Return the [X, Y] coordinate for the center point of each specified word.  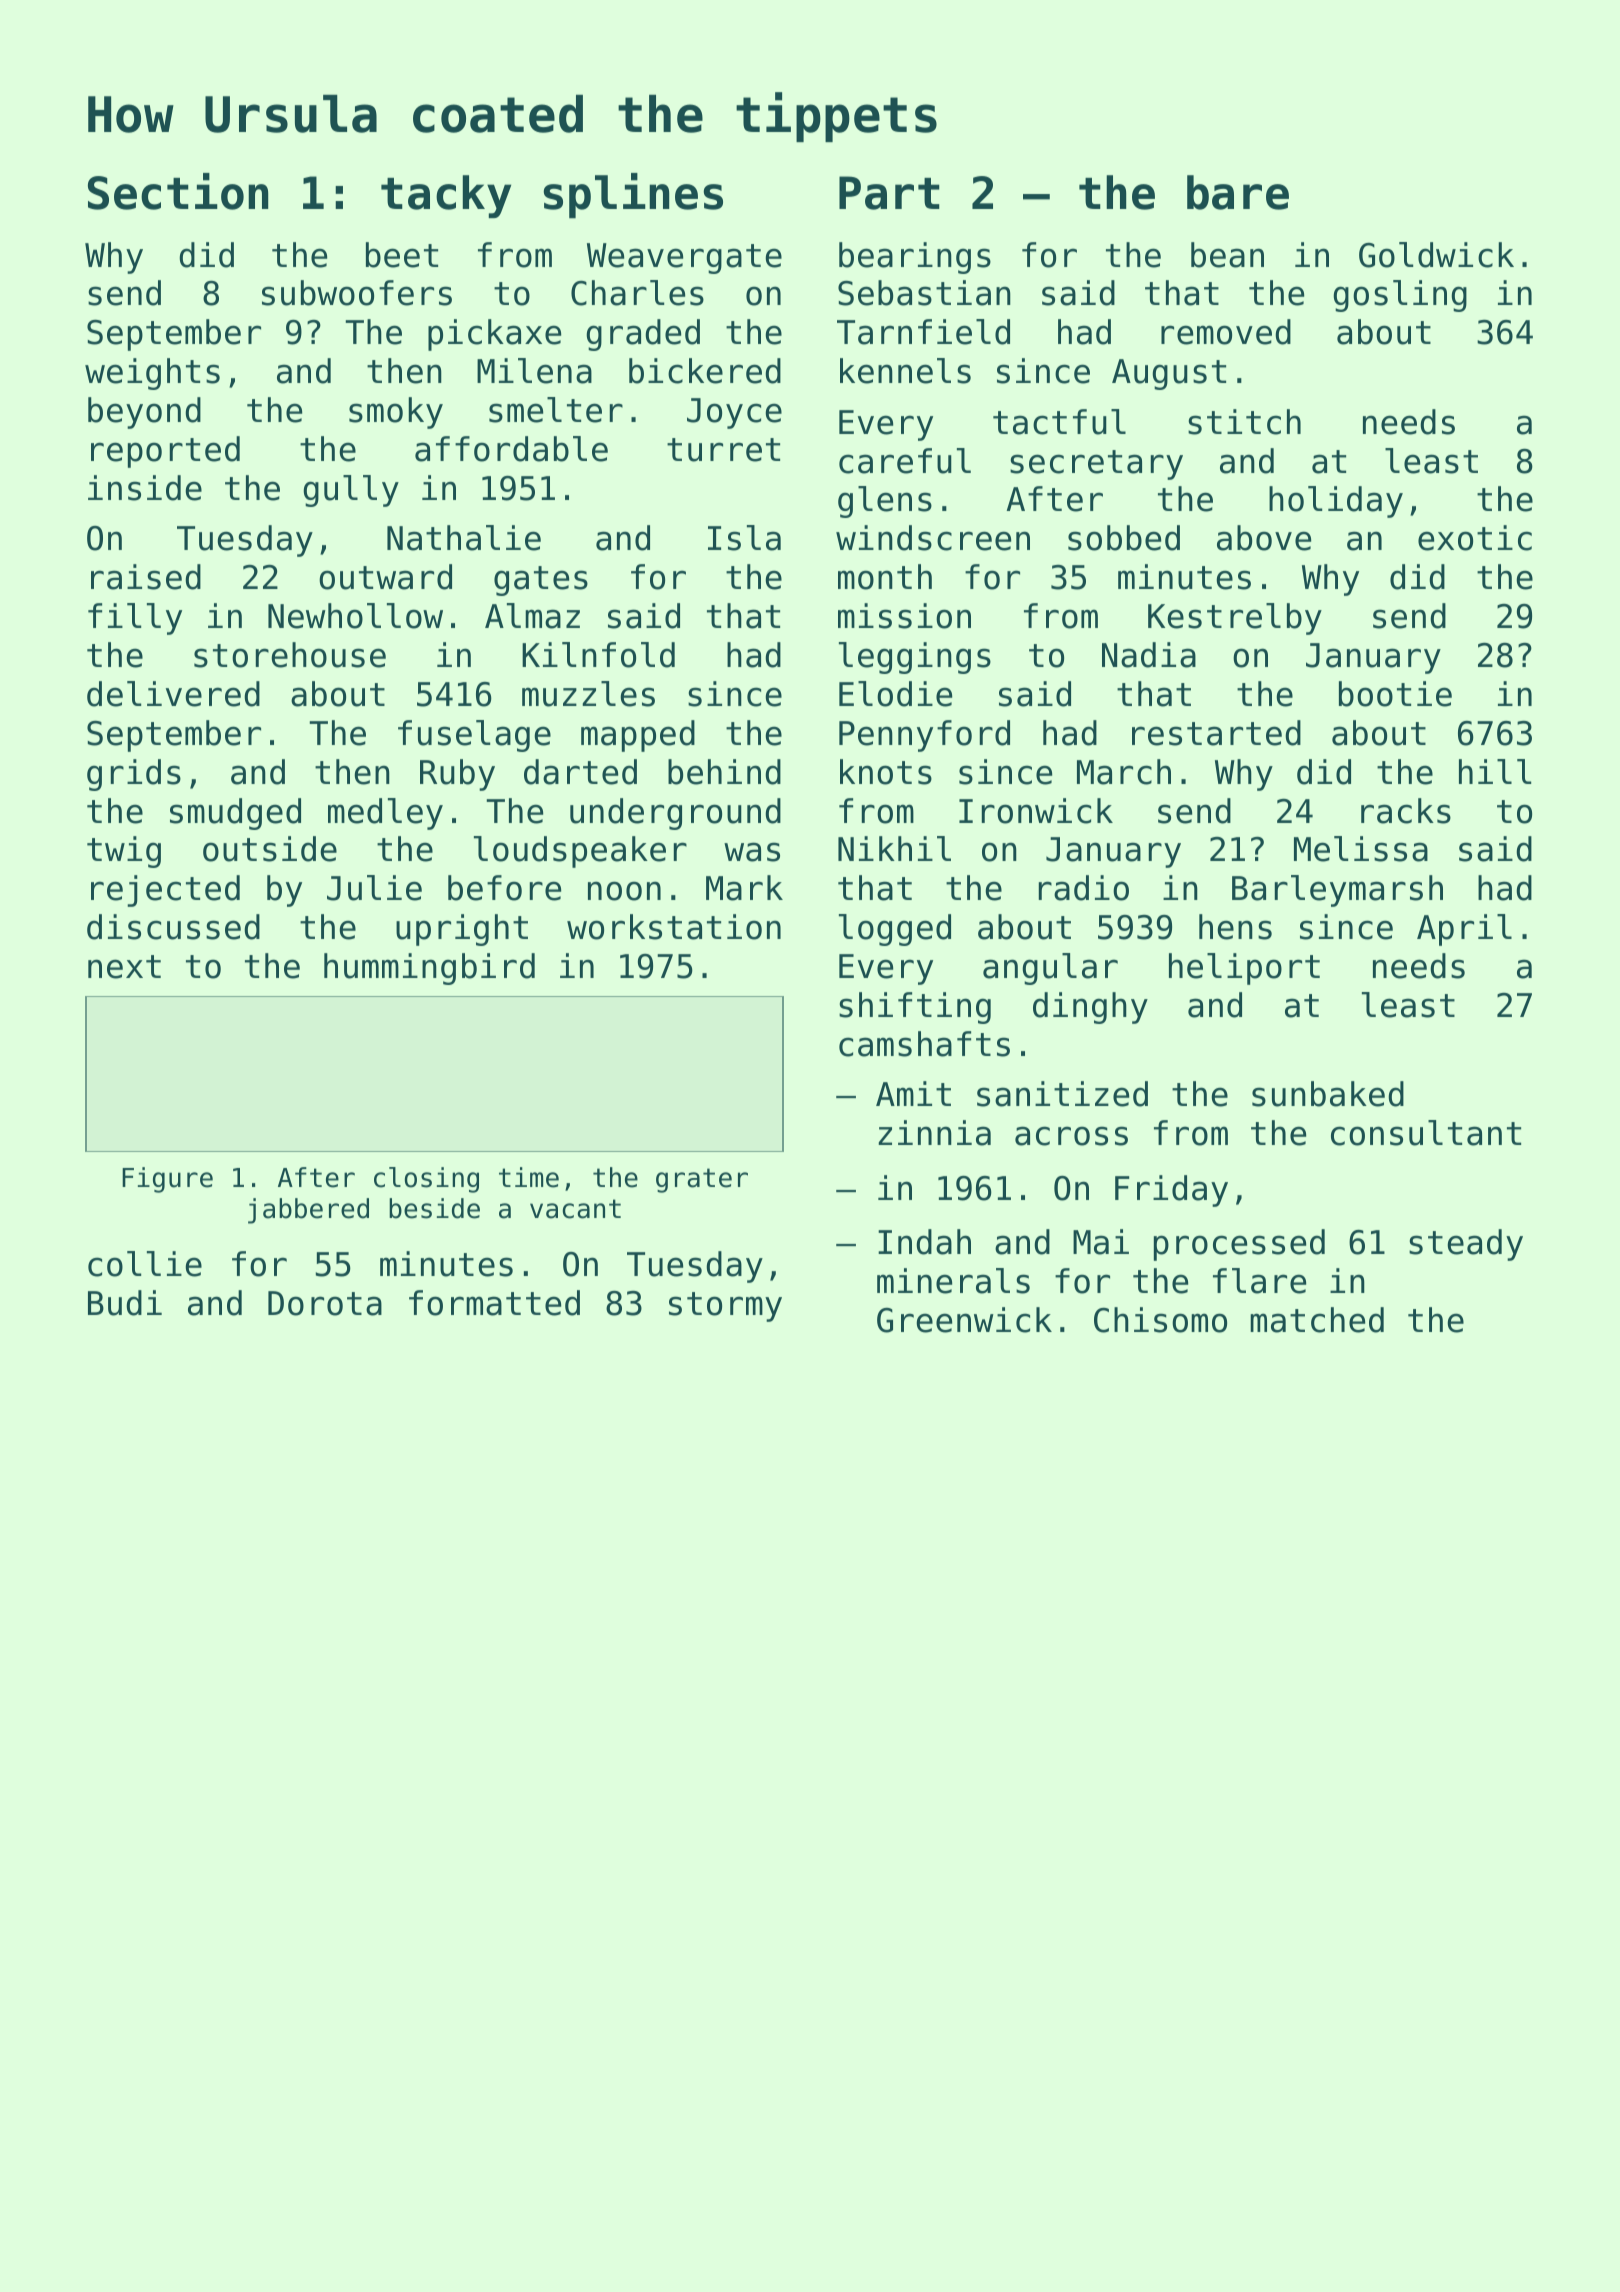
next [124, 967]
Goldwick [1436, 255]
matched [1317, 1320]
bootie [1395, 694]
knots [886, 772]
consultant [1426, 1133]
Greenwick [964, 1320]
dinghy [1090, 1008]
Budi [125, 1303]
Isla [744, 538]
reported [165, 452]
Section [178, 191]
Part [889, 193]
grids [134, 775]
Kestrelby [1235, 619]
